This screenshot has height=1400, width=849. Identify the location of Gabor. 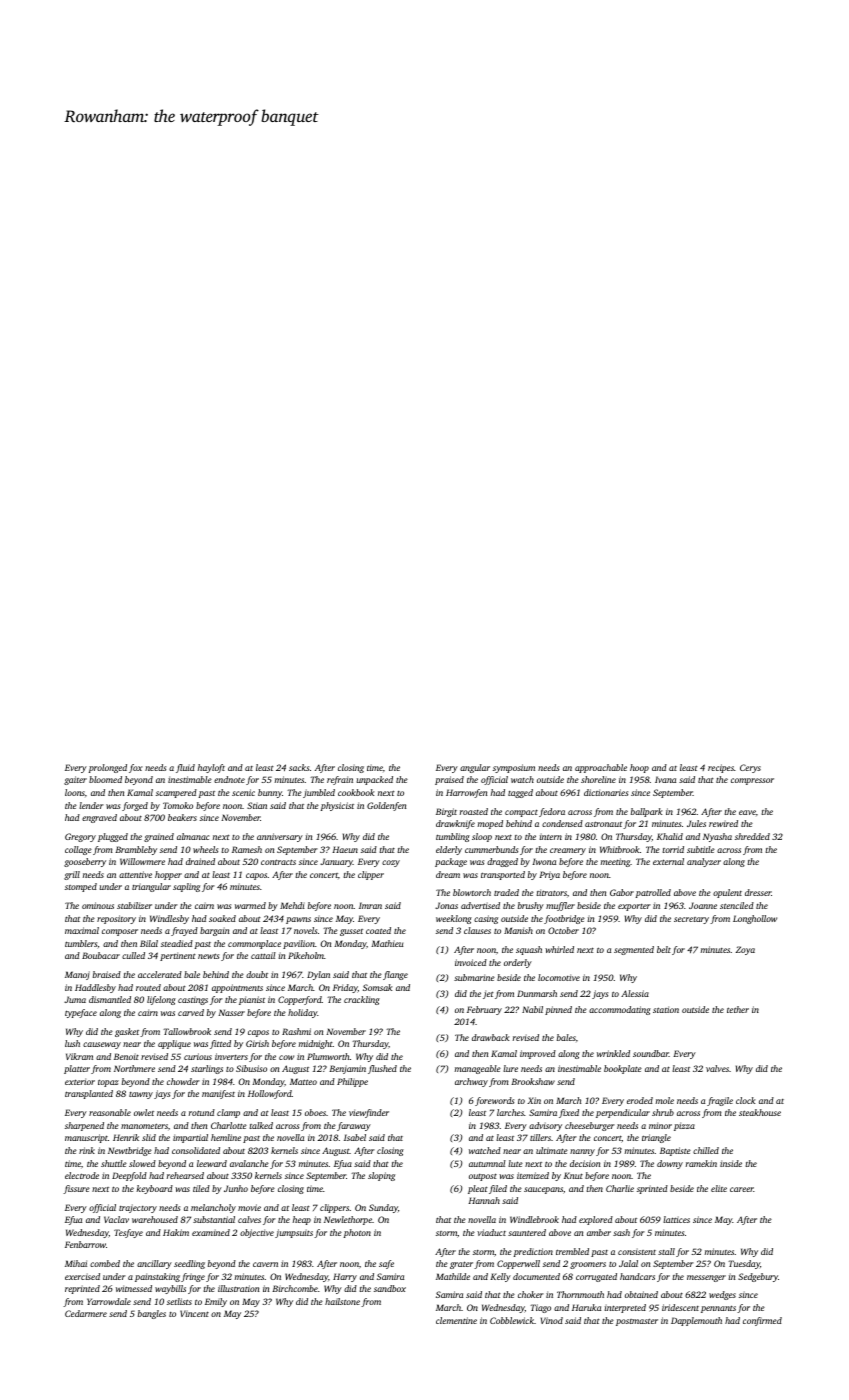
(622, 892).
